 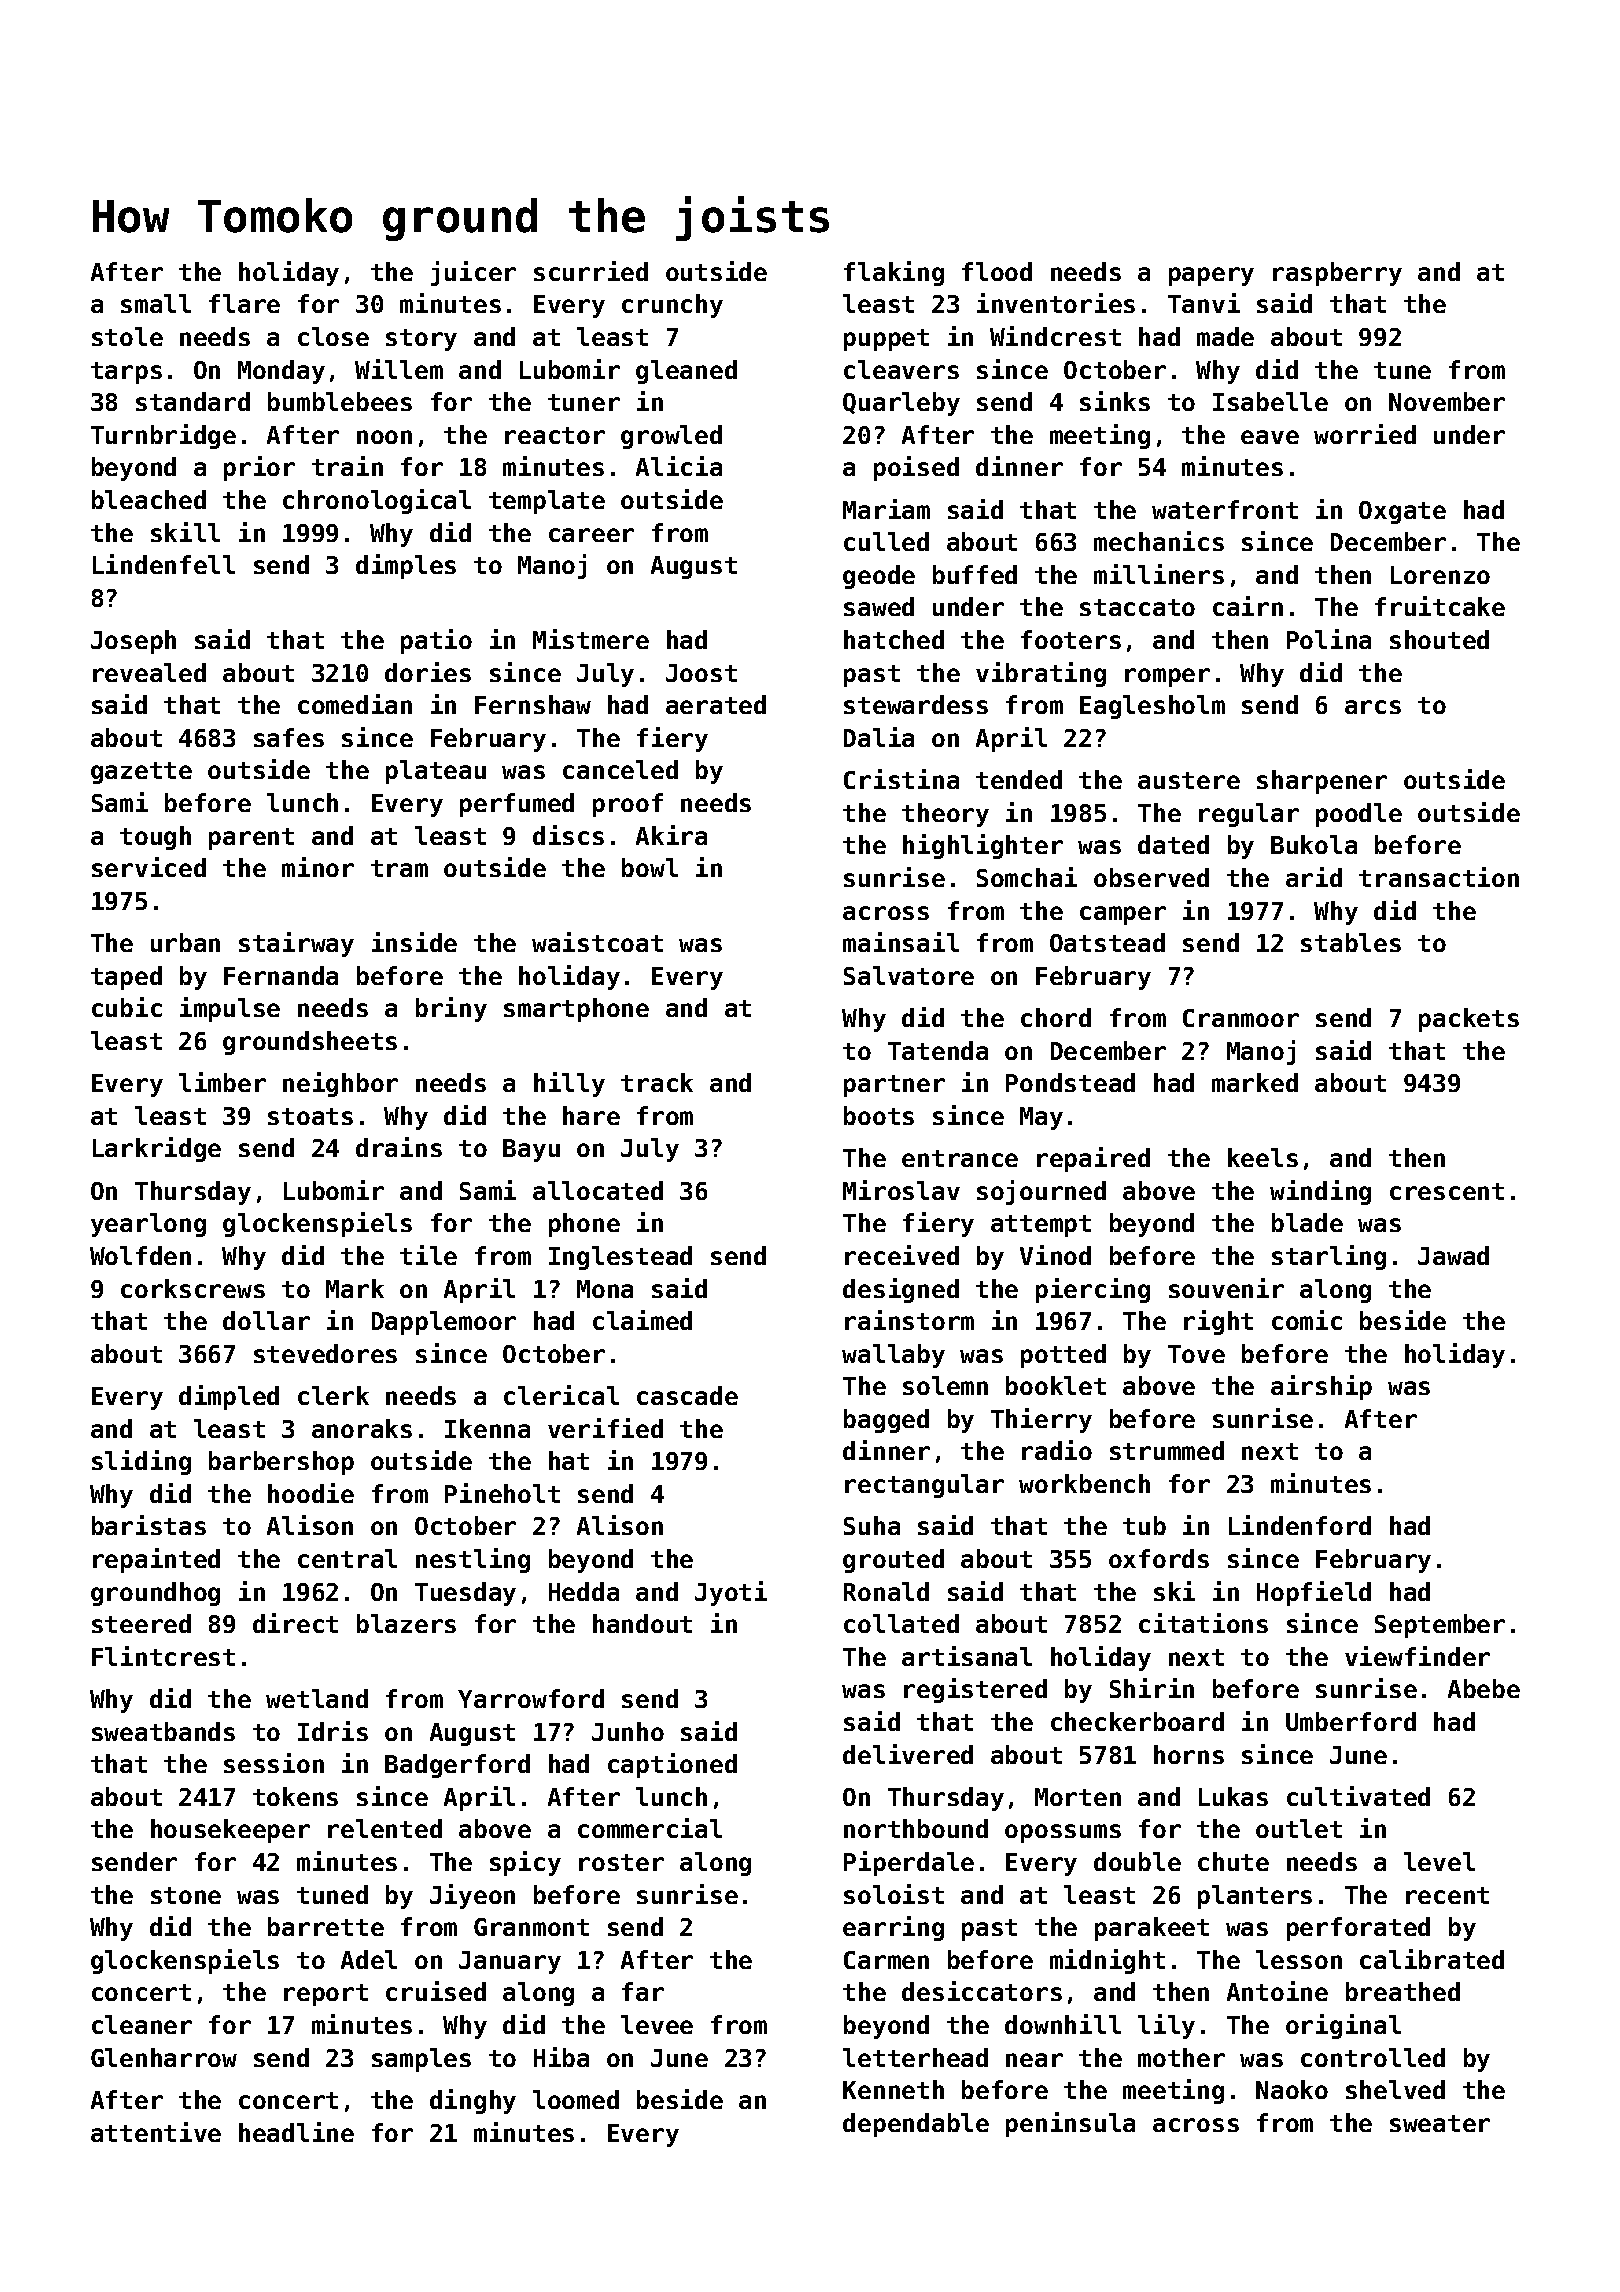 What do you see at coordinates (1395, 2089) in the screenshot?
I see `shelved` at bounding box center [1395, 2089].
